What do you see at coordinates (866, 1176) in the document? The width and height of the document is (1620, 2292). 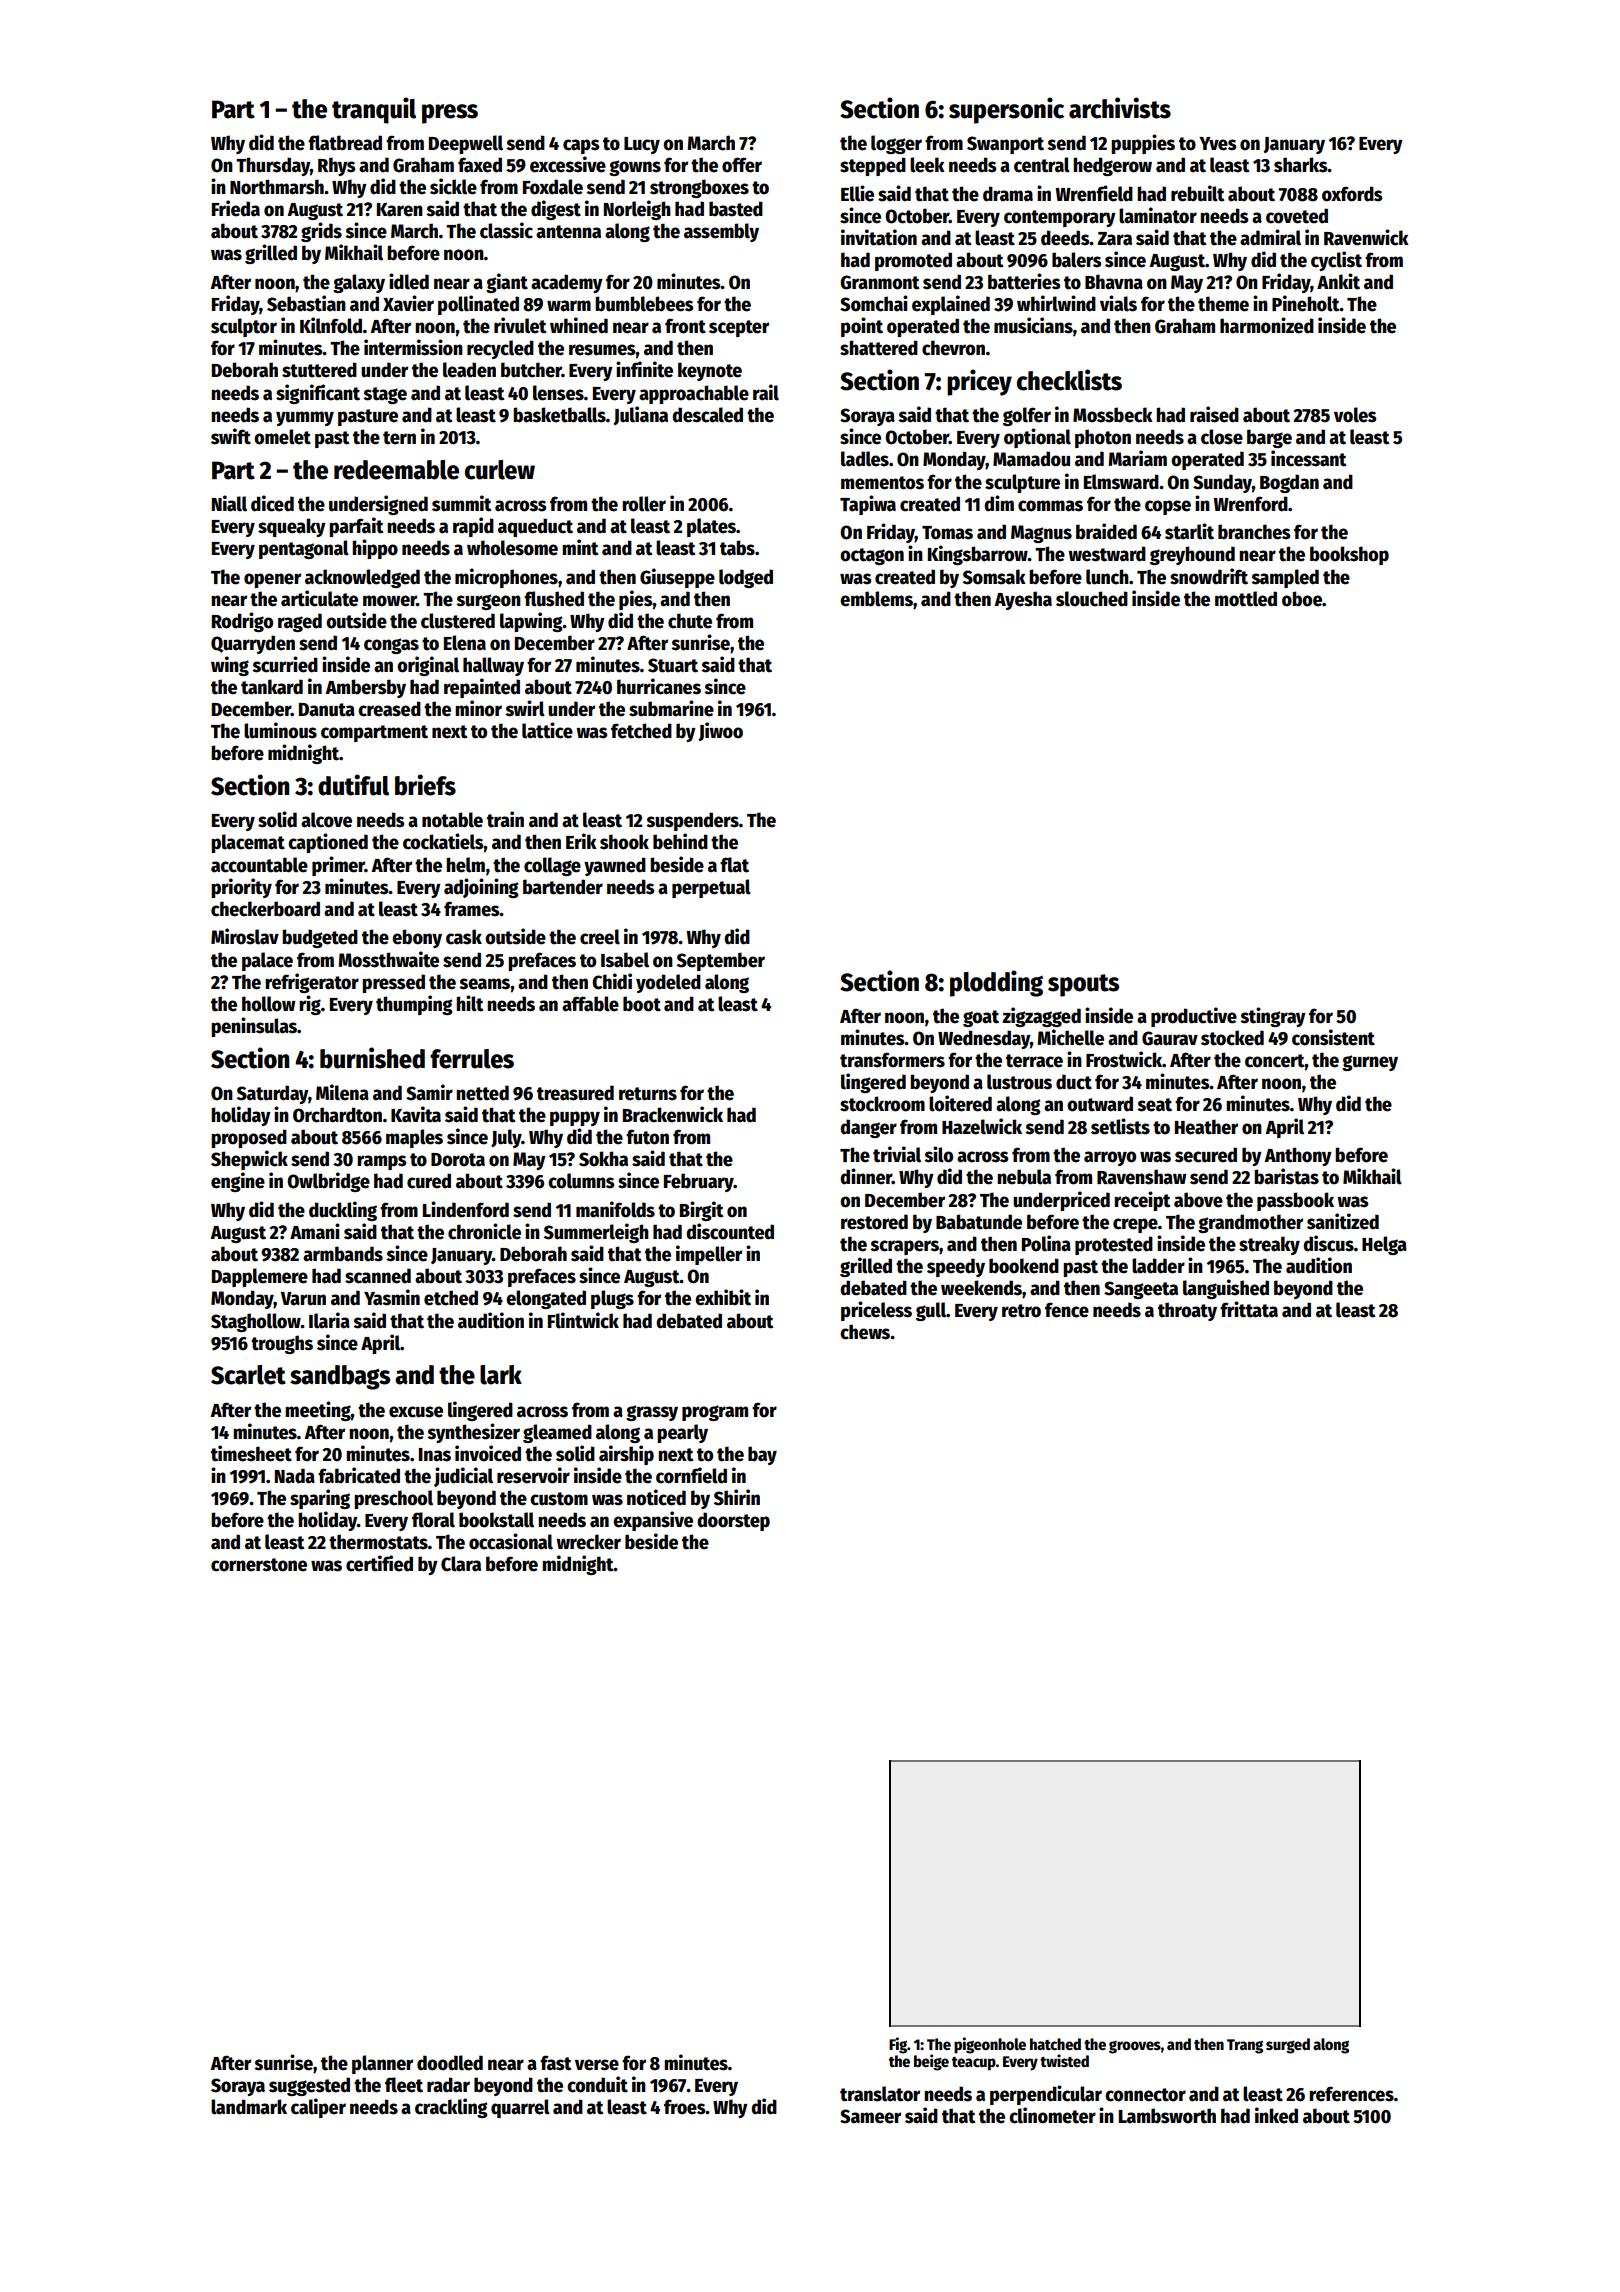 I see `dinner` at bounding box center [866, 1176].
